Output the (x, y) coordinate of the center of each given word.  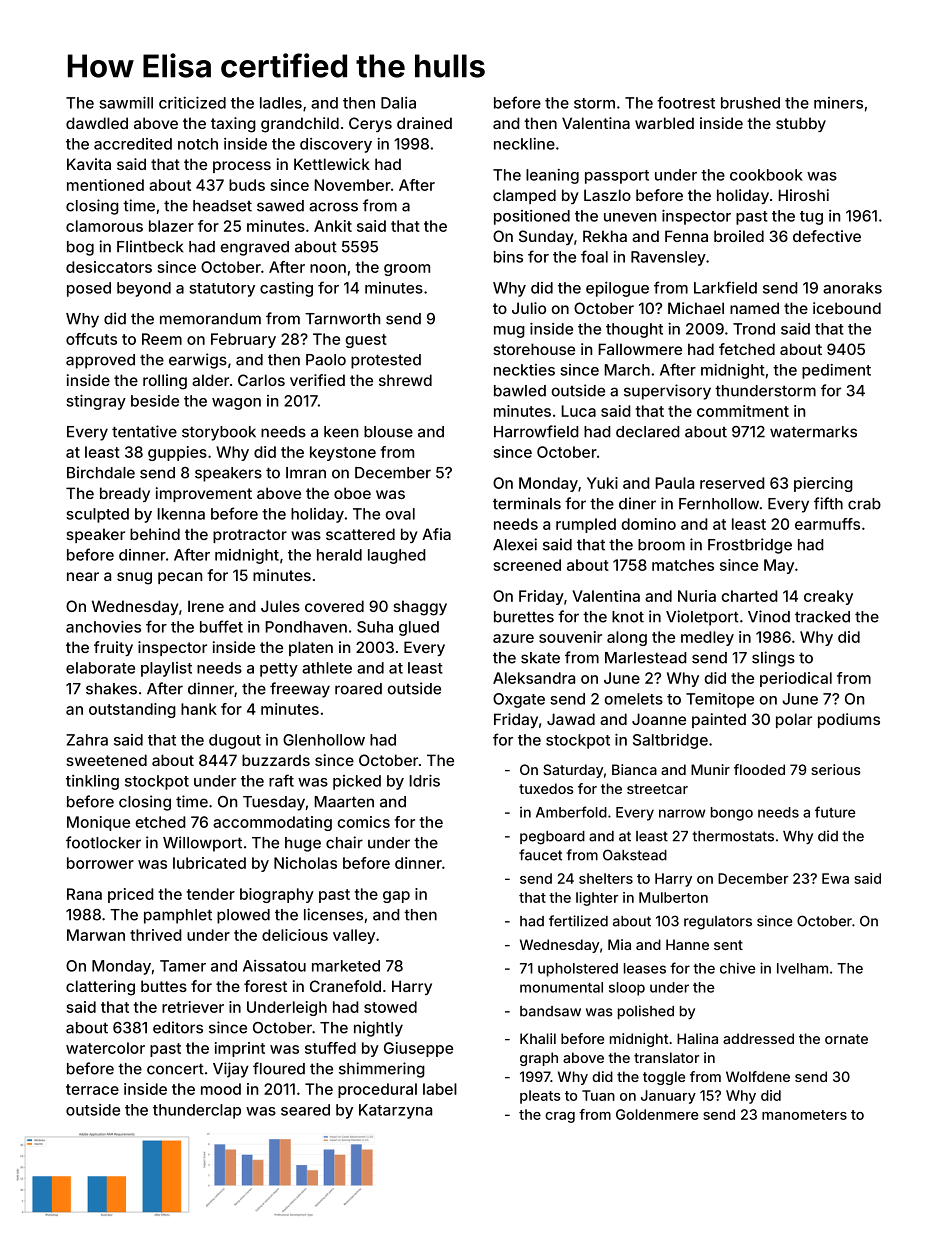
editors (178, 1027)
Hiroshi (803, 195)
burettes (524, 617)
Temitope (720, 700)
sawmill (126, 103)
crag (560, 1117)
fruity (113, 648)
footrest (686, 102)
